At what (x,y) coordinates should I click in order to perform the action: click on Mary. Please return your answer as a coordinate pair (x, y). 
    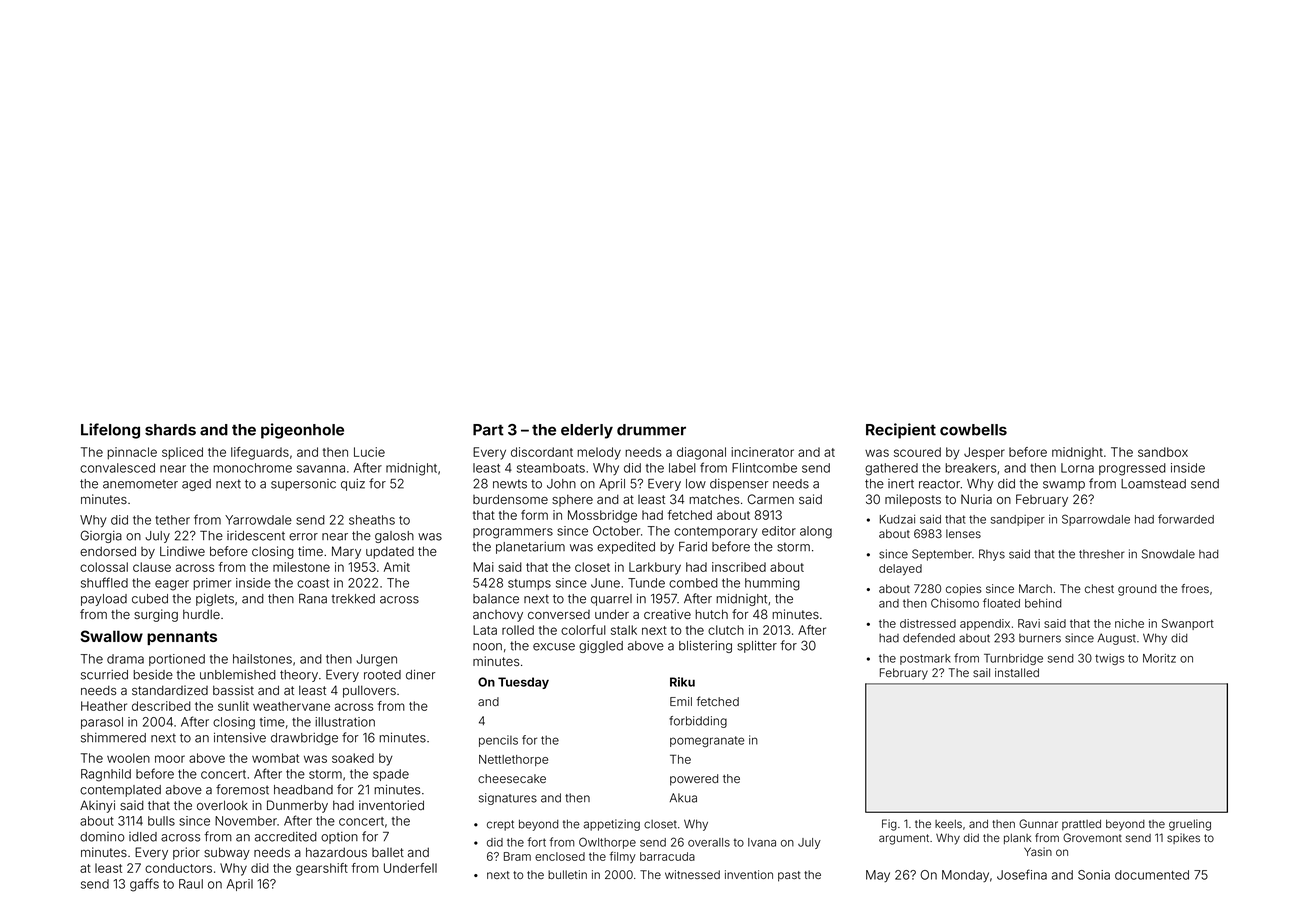
    Looking at the image, I should click on (346, 552).
